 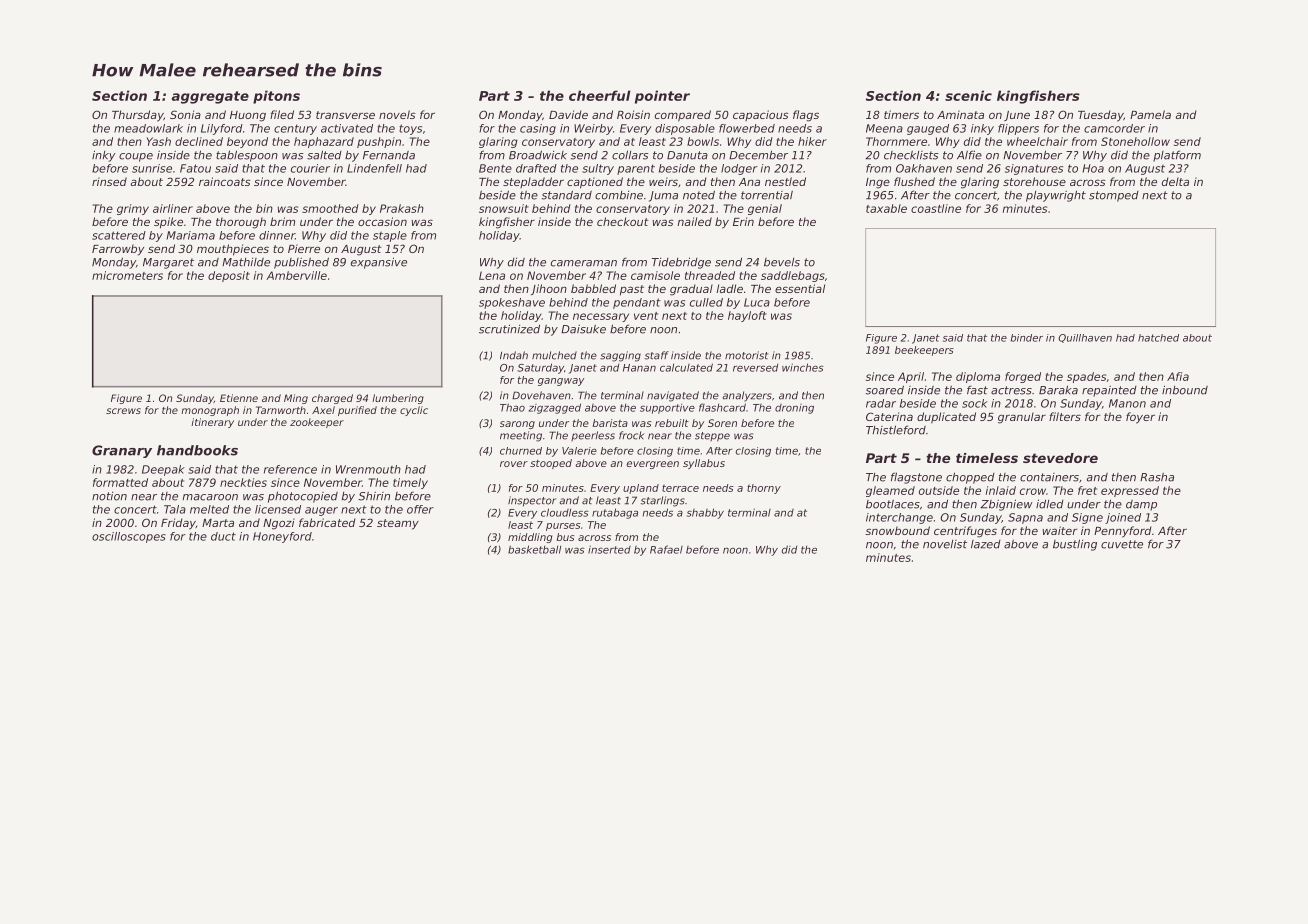 What do you see at coordinates (1037, 141) in the document?
I see `wheelchair` at bounding box center [1037, 141].
